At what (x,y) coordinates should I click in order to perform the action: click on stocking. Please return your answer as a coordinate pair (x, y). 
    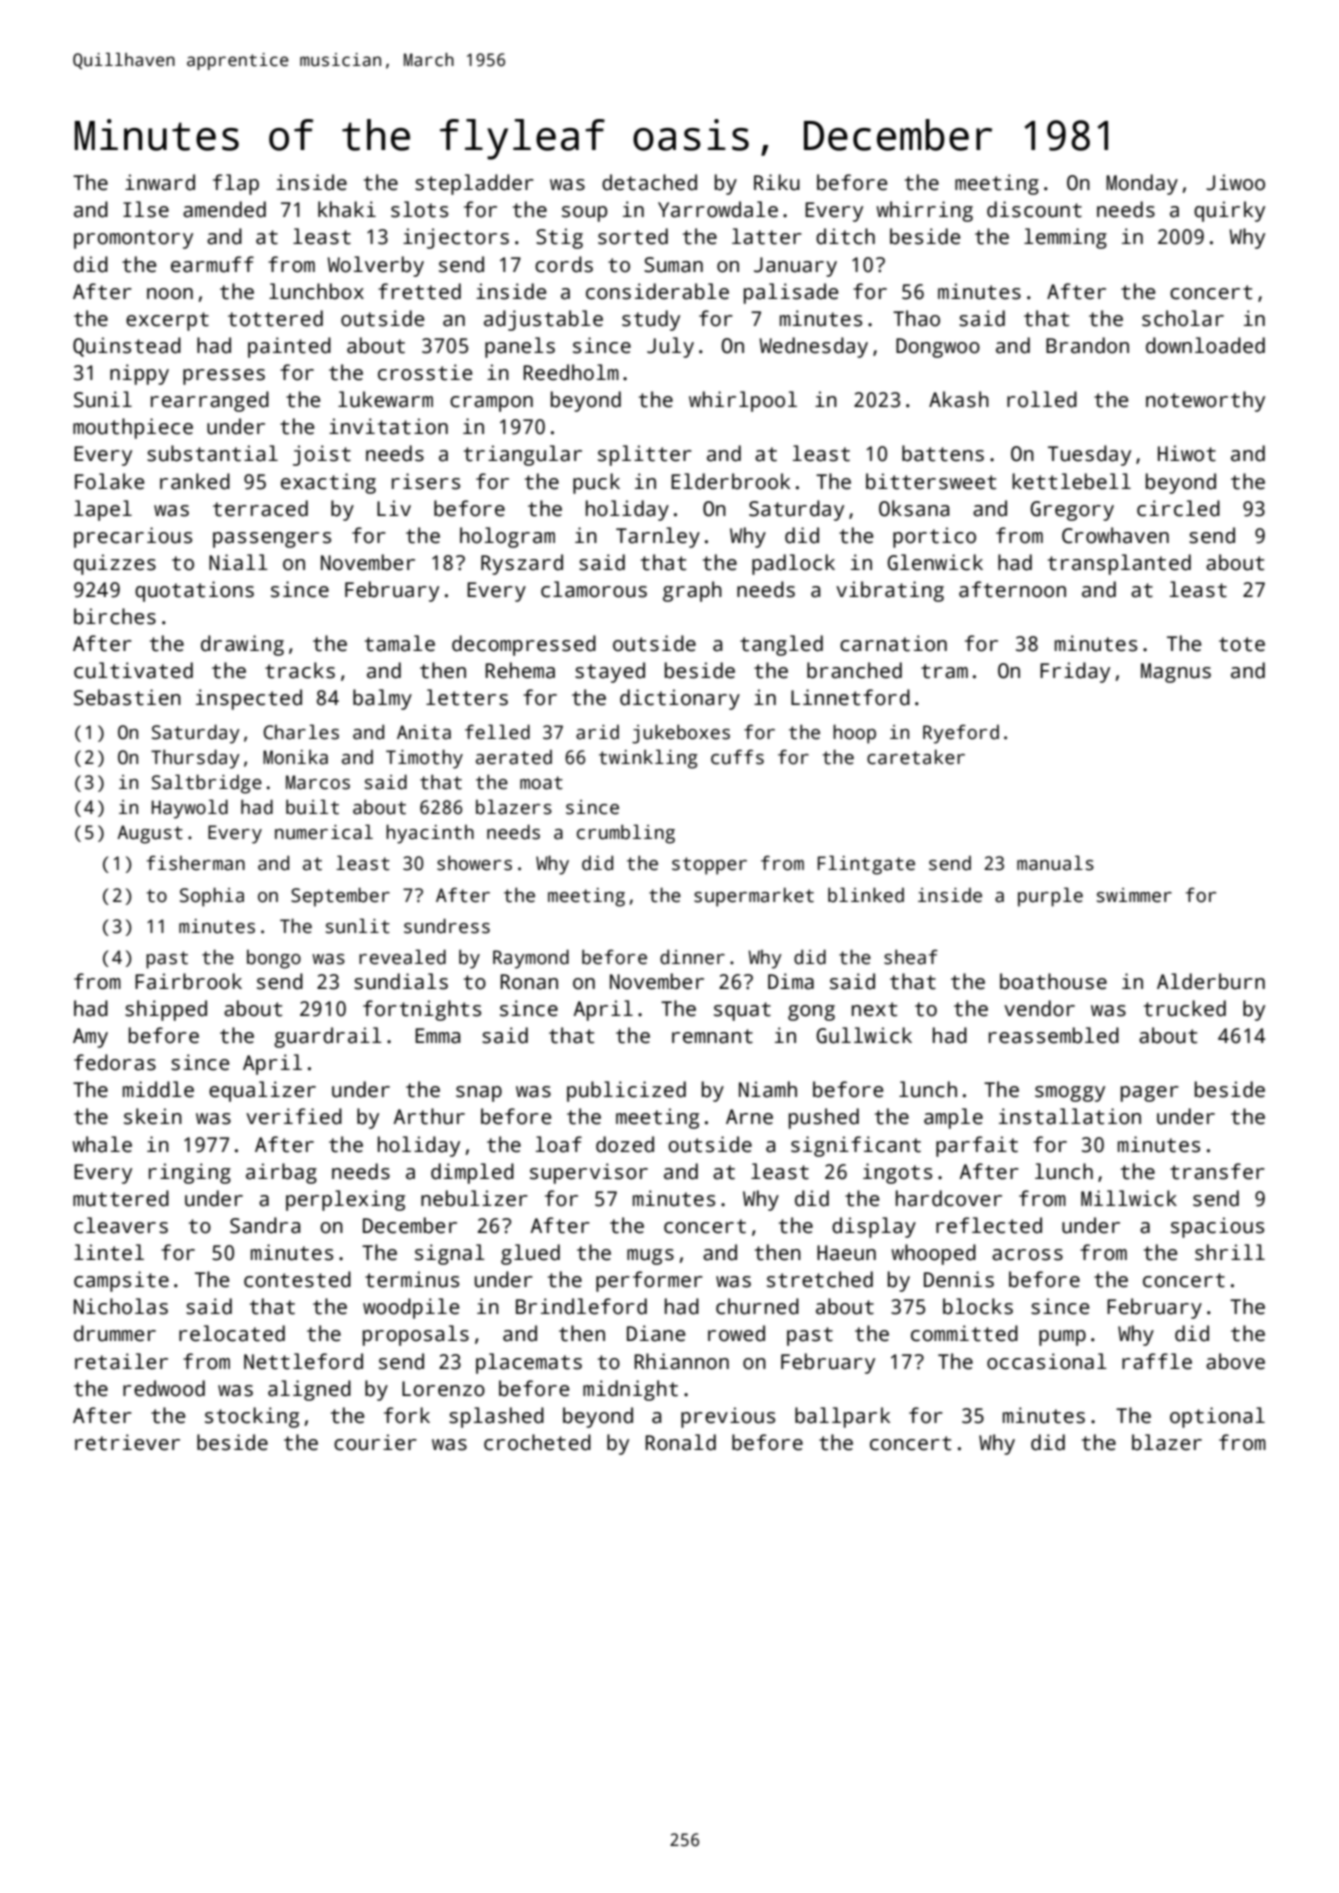
    Looking at the image, I should click on (252, 1417).
